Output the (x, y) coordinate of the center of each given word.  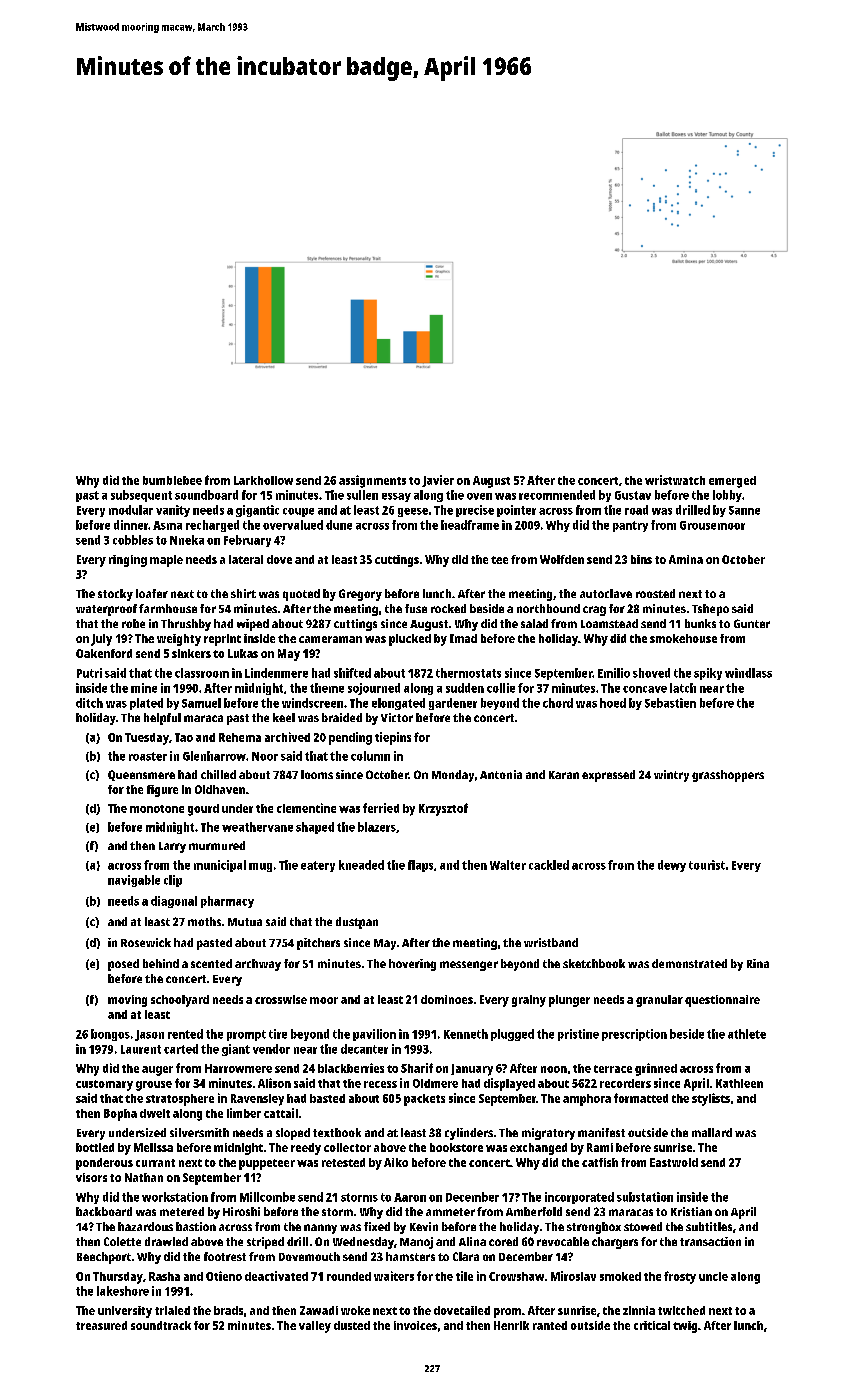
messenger (469, 966)
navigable (134, 881)
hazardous (145, 1226)
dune (339, 525)
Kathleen (739, 1083)
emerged (732, 482)
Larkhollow (263, 480)
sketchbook (594, 963)
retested (343, 1162)
